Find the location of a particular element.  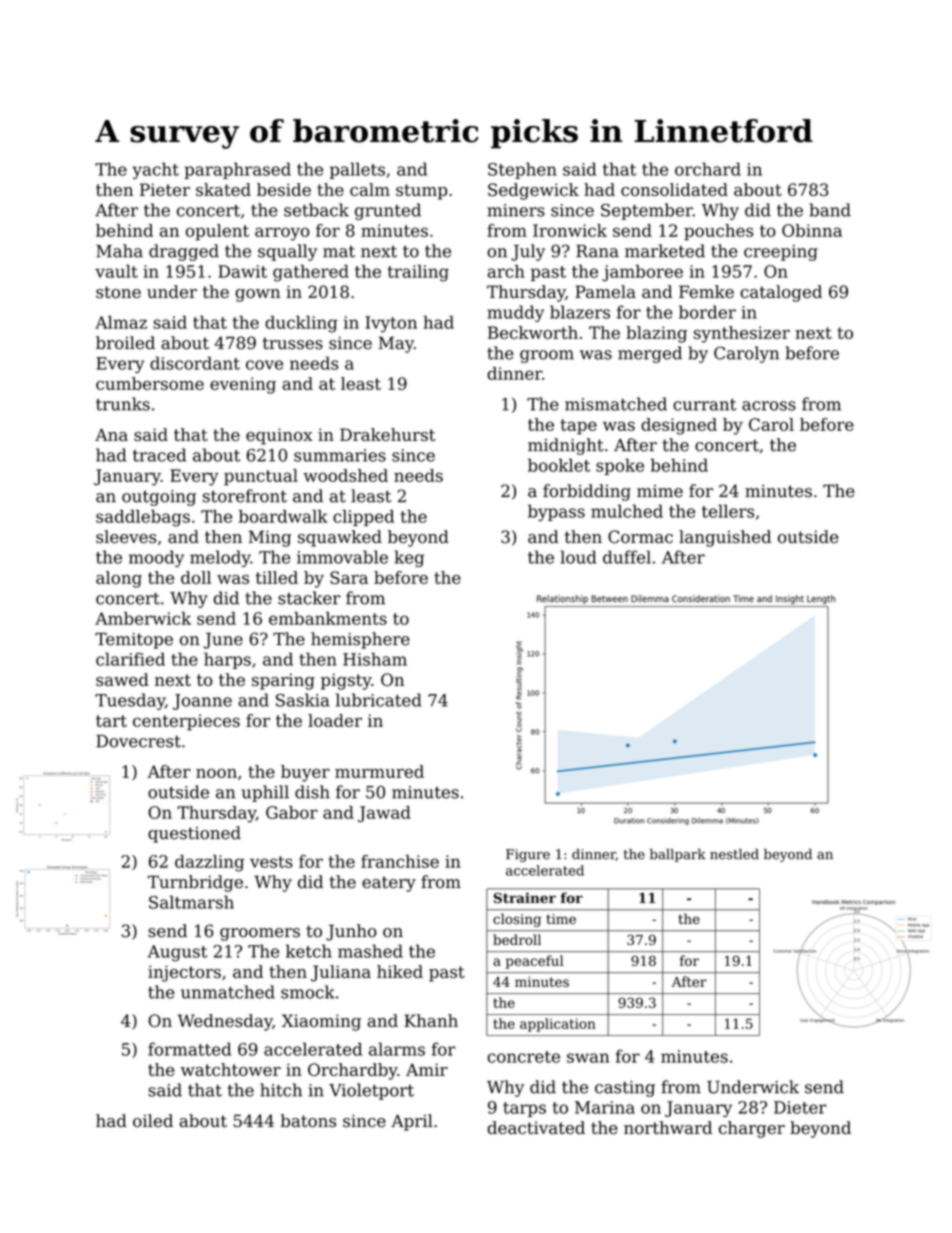

paraphrased is located at coordinates (237, 170).
